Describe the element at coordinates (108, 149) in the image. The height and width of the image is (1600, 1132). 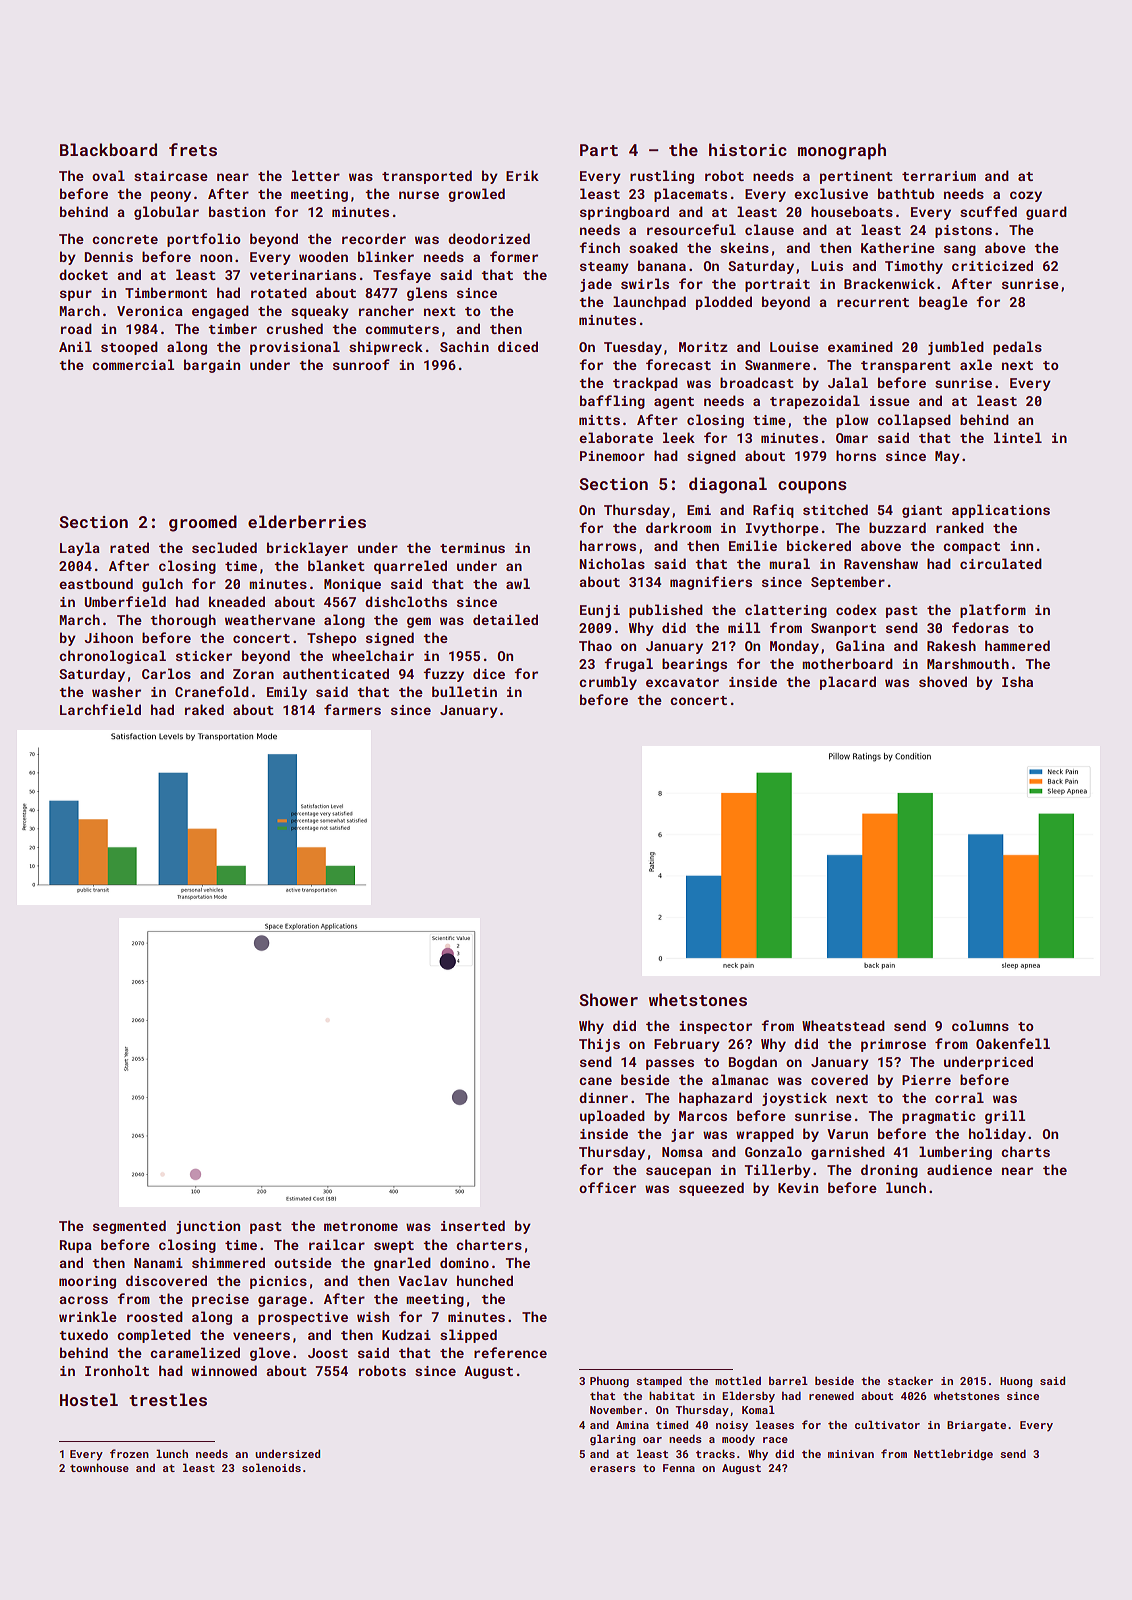
I see `Blackboard` at that location.
